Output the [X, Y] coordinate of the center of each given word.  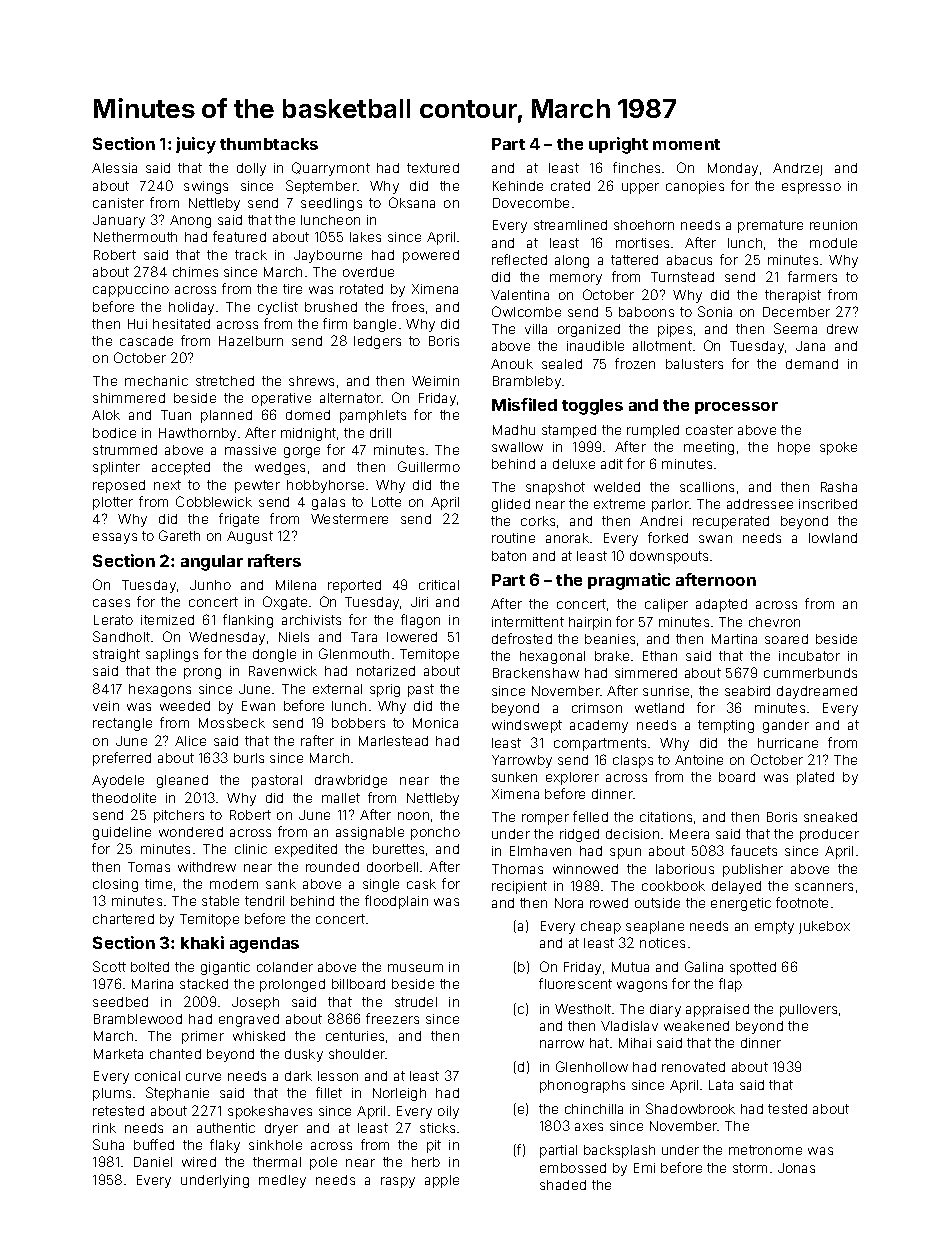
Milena [296, 585]
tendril [264, 901]
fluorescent [575, 983]
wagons [642, 986]
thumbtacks [269, 144]
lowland [833, 538]
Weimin [435, 381]
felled [590, 816]
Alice [190, 741]
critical [439, 585]
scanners [824, 887]
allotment [662, 346]
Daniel [153, 1162]
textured [433, 168]
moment [686, 144]
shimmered [129, 398]
